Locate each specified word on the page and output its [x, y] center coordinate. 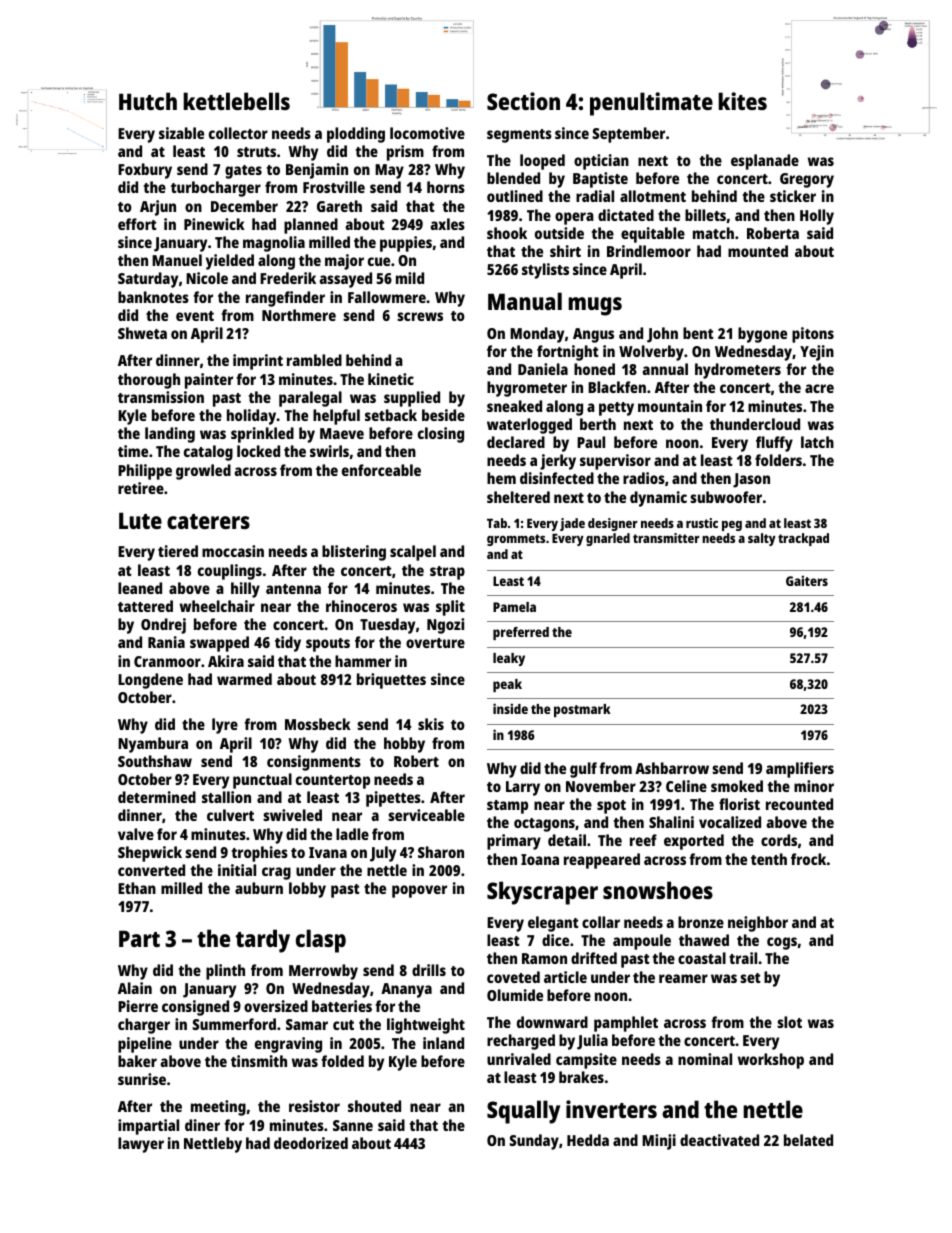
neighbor [758, 924]
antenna [293, 589]
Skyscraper [542, 893]
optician [601, 162]
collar [601, 922]
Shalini [671, 822]
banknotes [153, 297]
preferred [521, 633]
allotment [653, 196]
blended [513, 178]
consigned [195, 1008]
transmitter [666, 538]
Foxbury [145, 171]
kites [742, 101]
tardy [263, 941]
